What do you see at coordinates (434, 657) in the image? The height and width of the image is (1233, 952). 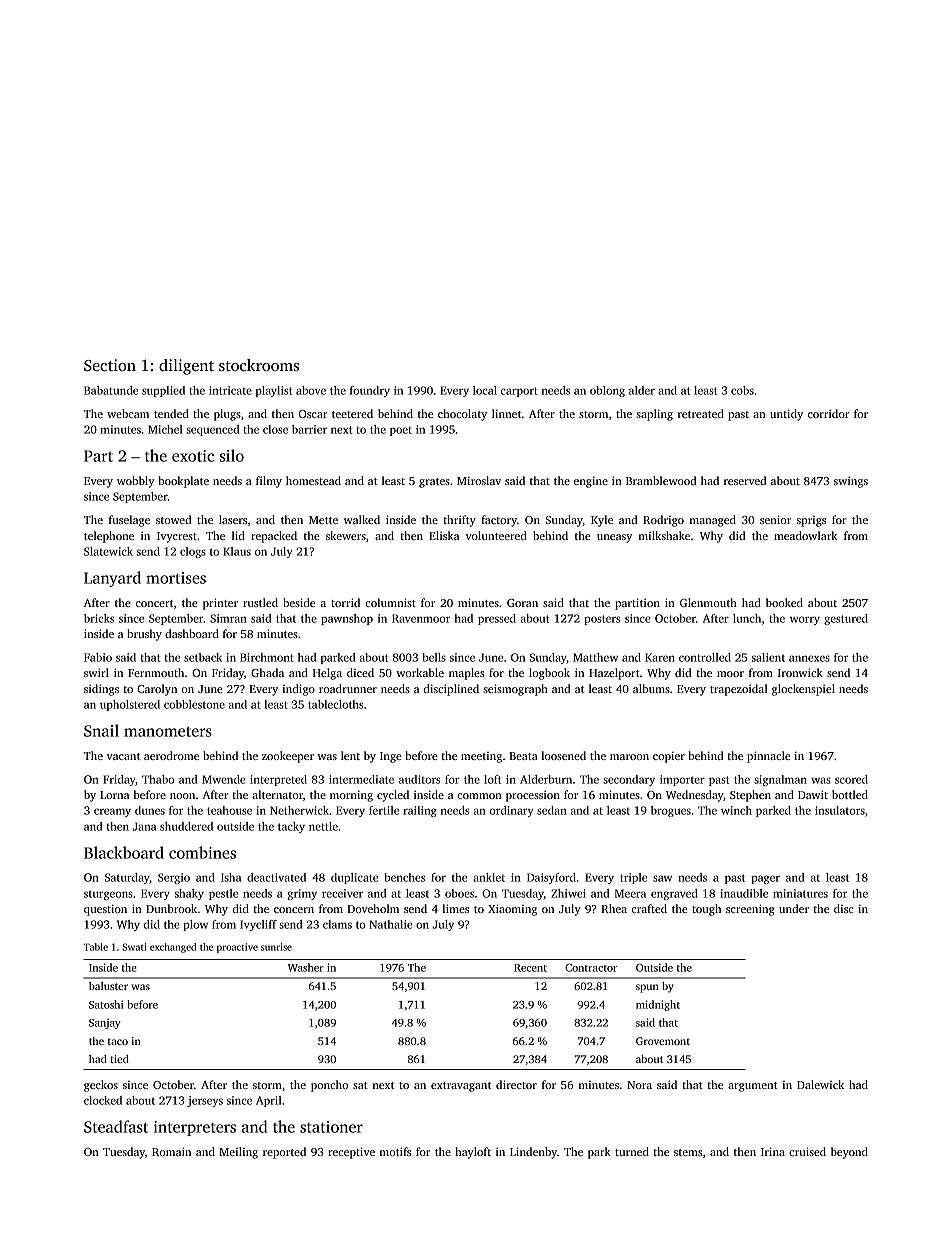 I see `bells` at bounding box center [434, 657].
